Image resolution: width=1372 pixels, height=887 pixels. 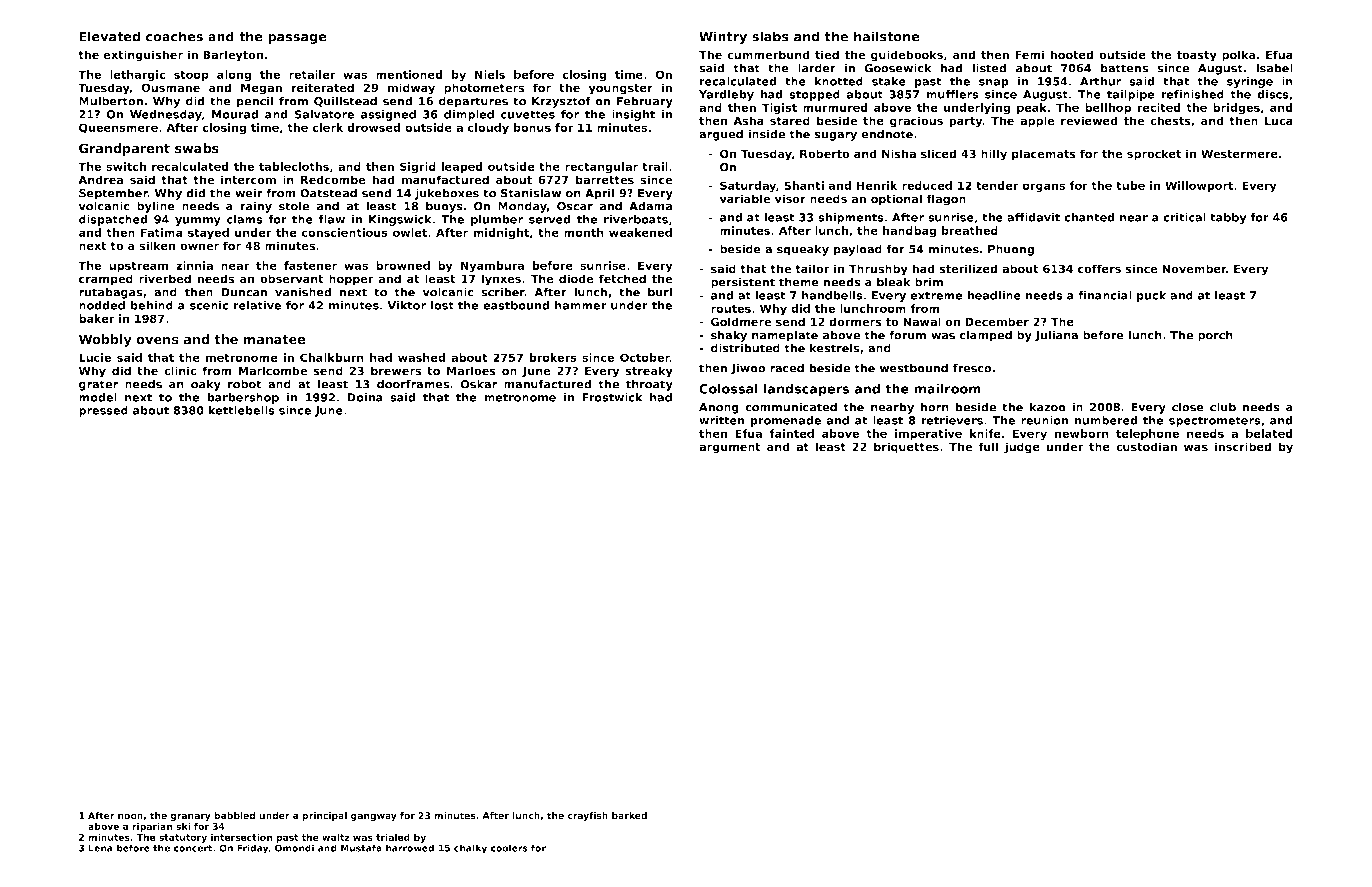 What do you see at coordinates (730, 448) in the screenshot?
I see `argument` at bounding box center [730, 448].
